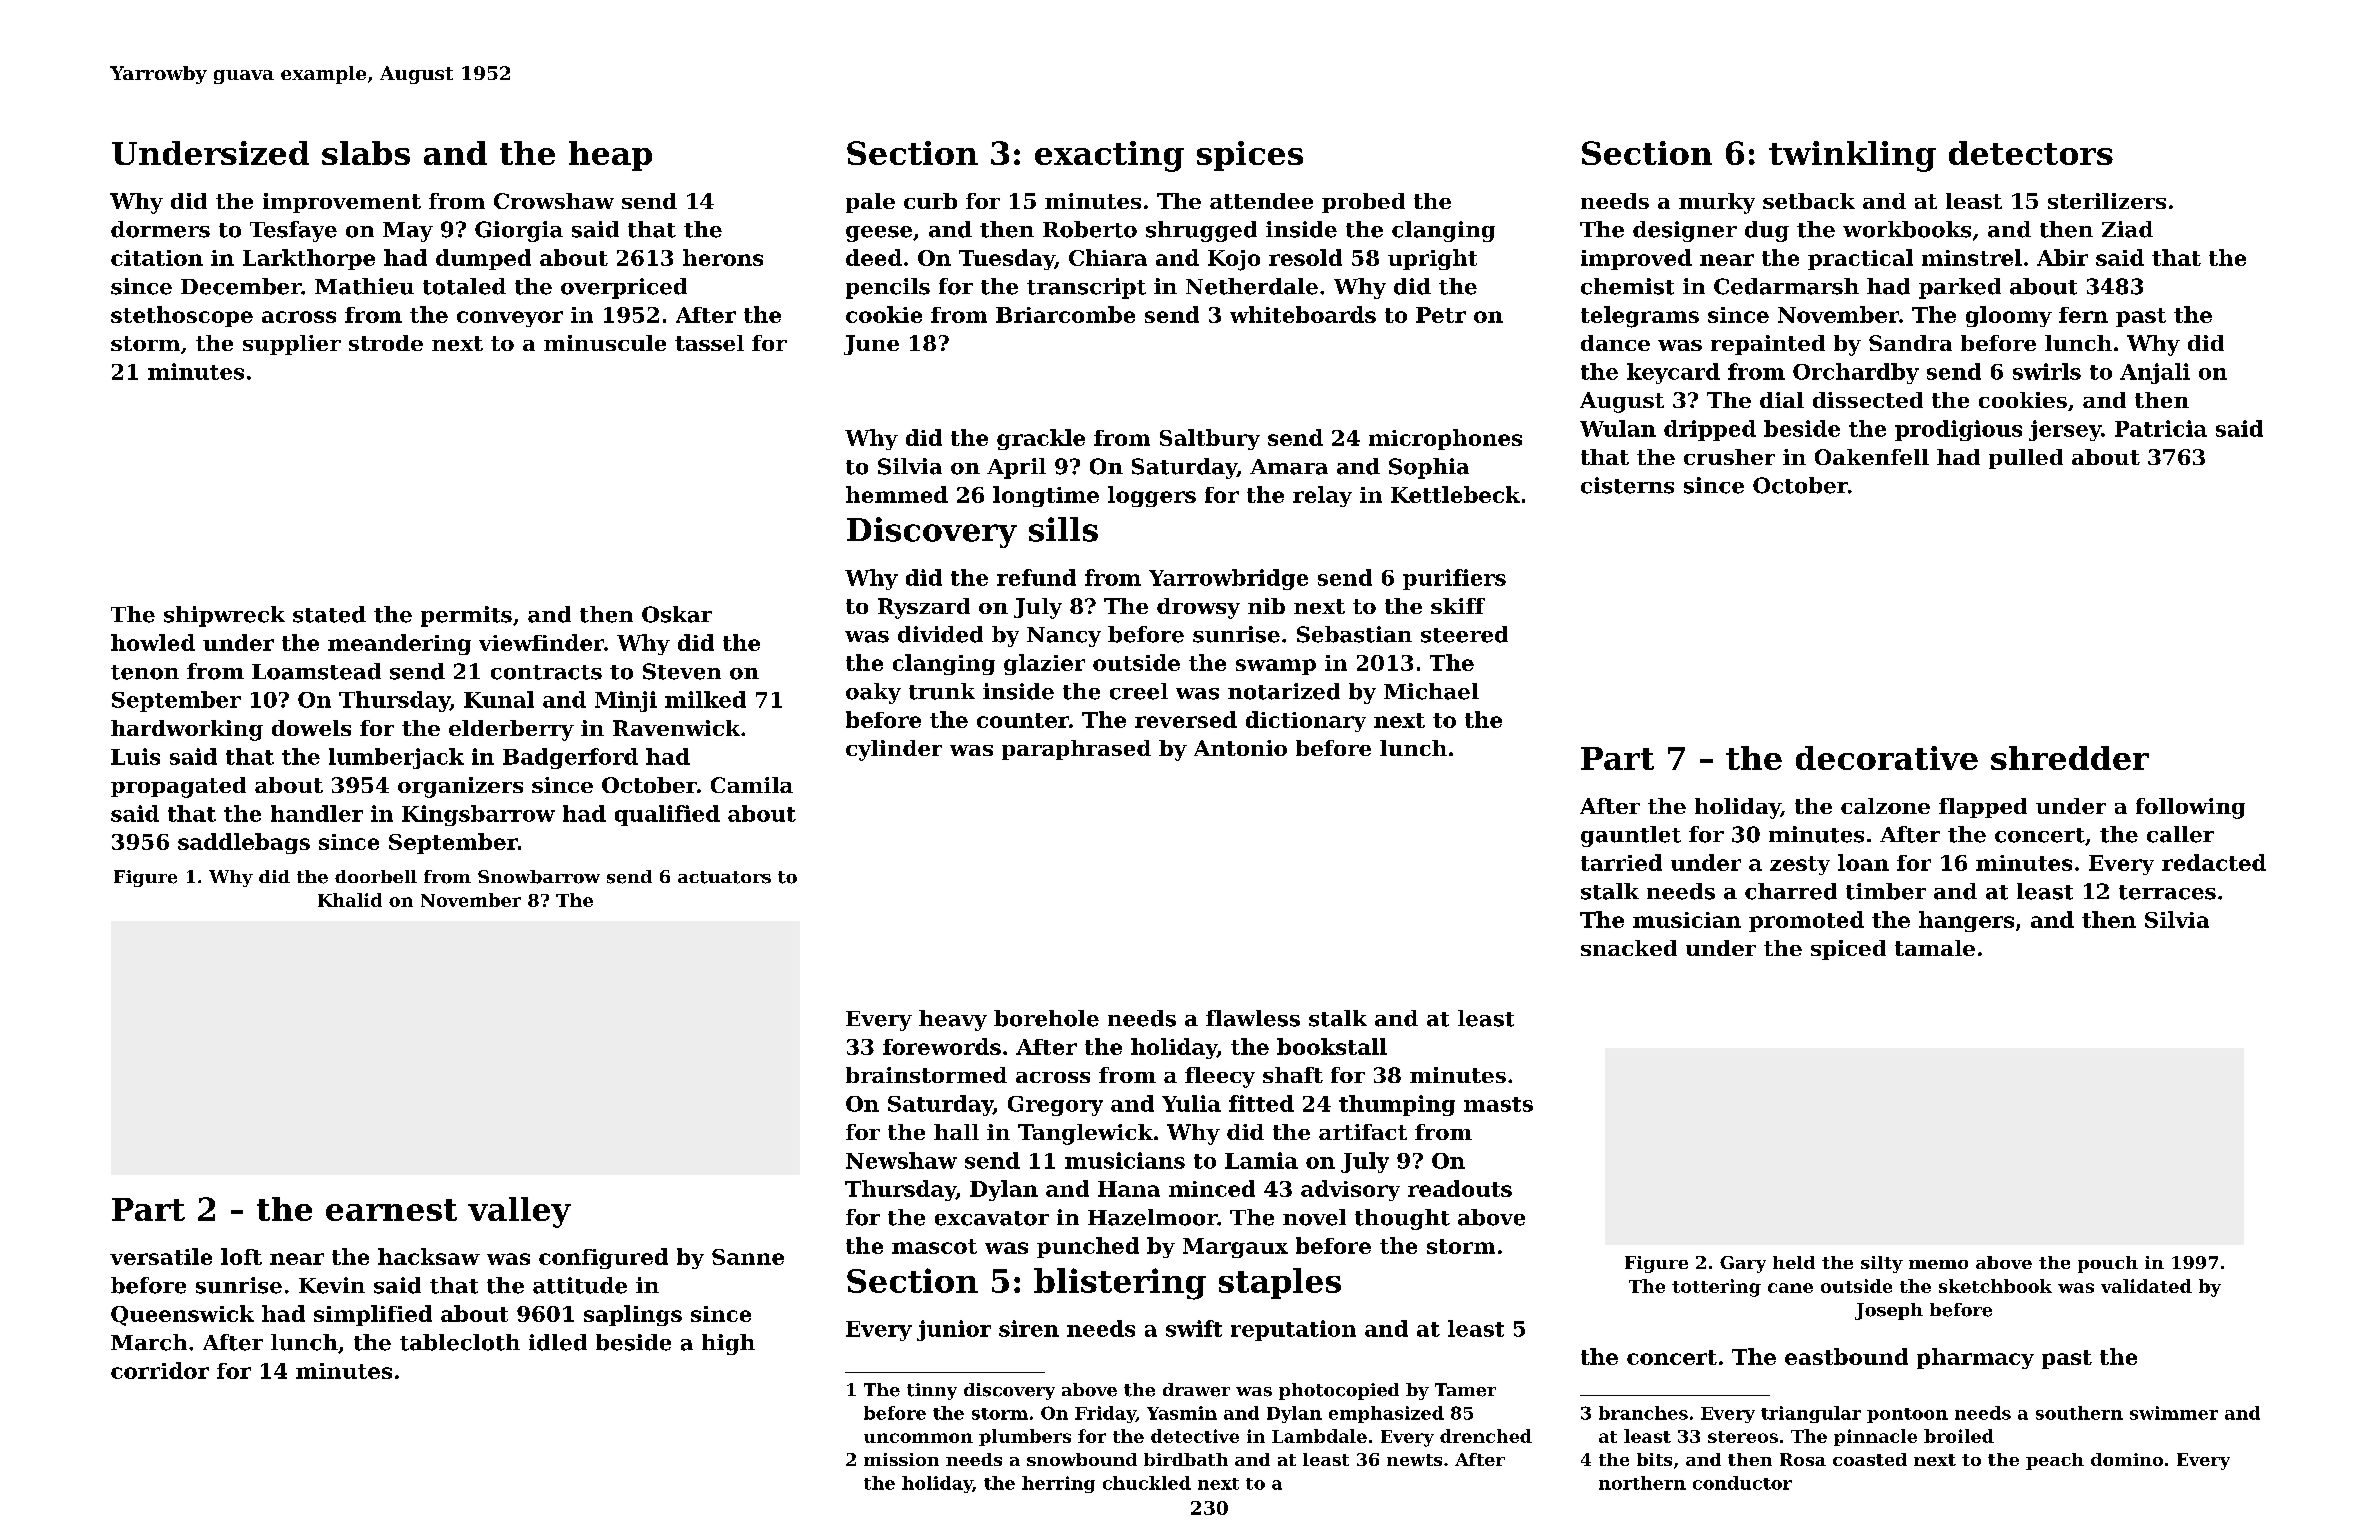 This screenshot has width=2380, height=1540. What do you see at coordinates (460, 1342) in the screenshot?
I see `tablecloth` at bounding box center [460, 1342].
